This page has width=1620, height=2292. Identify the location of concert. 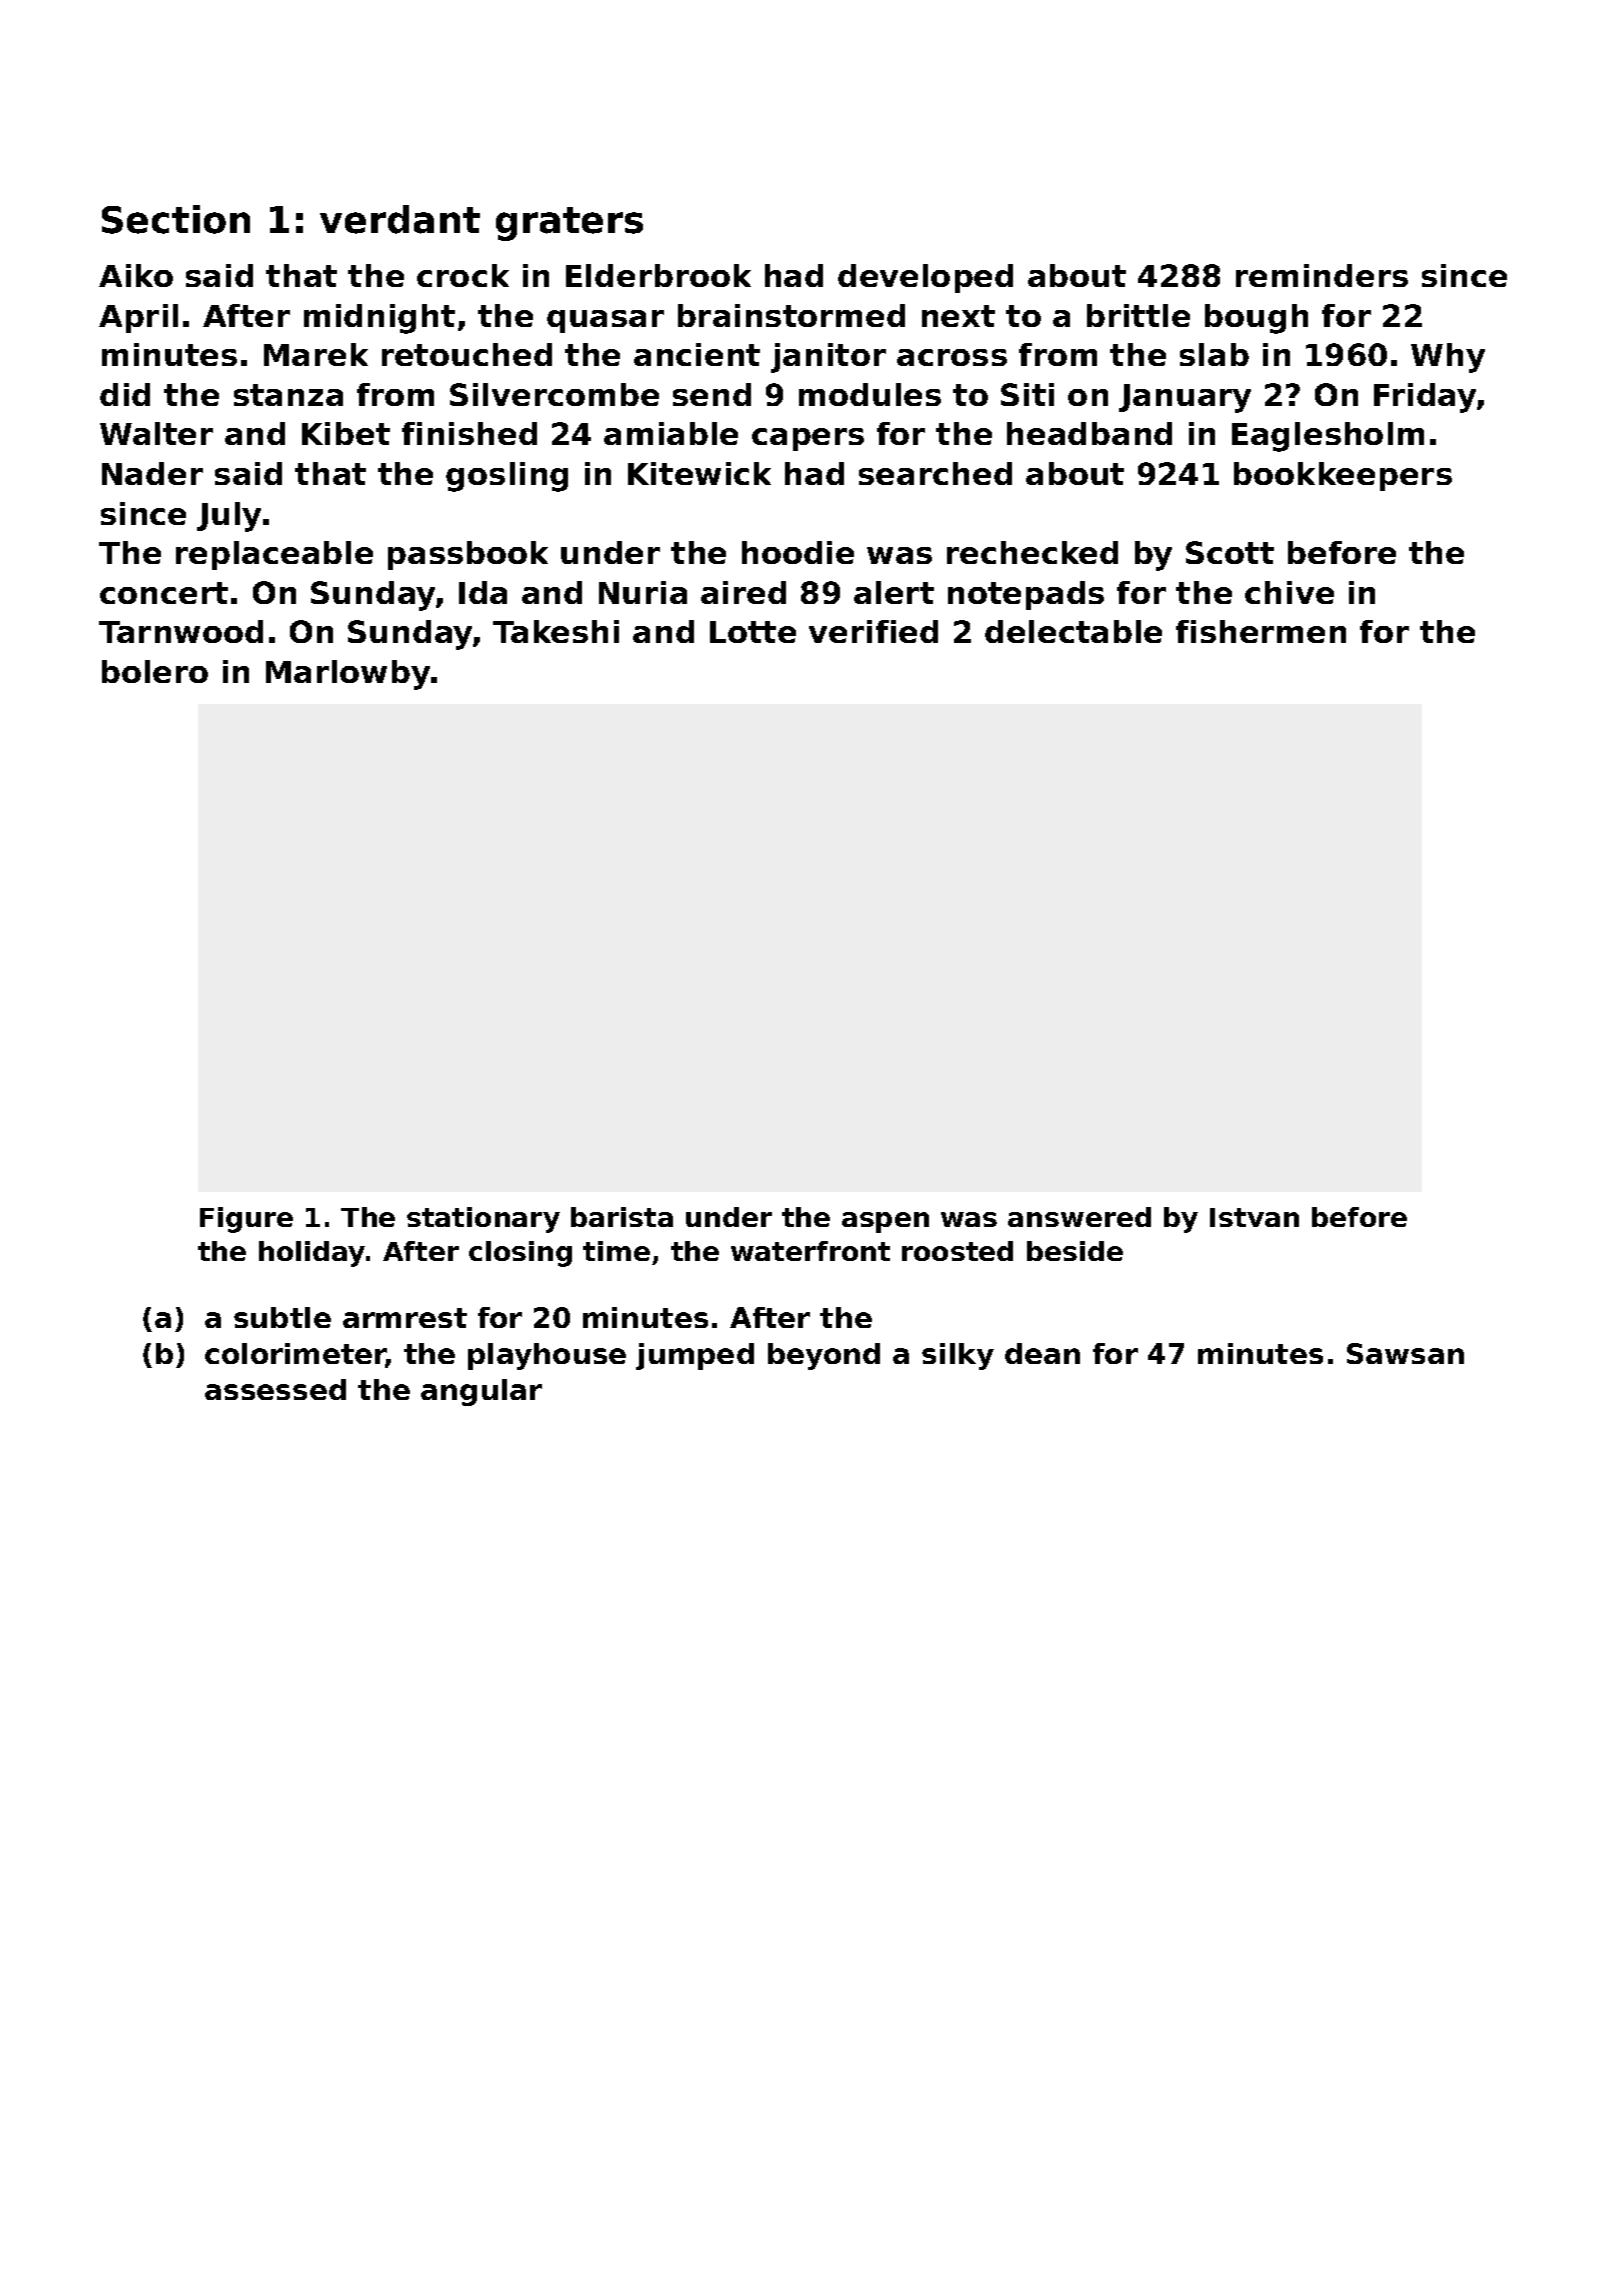
(164, 593).
